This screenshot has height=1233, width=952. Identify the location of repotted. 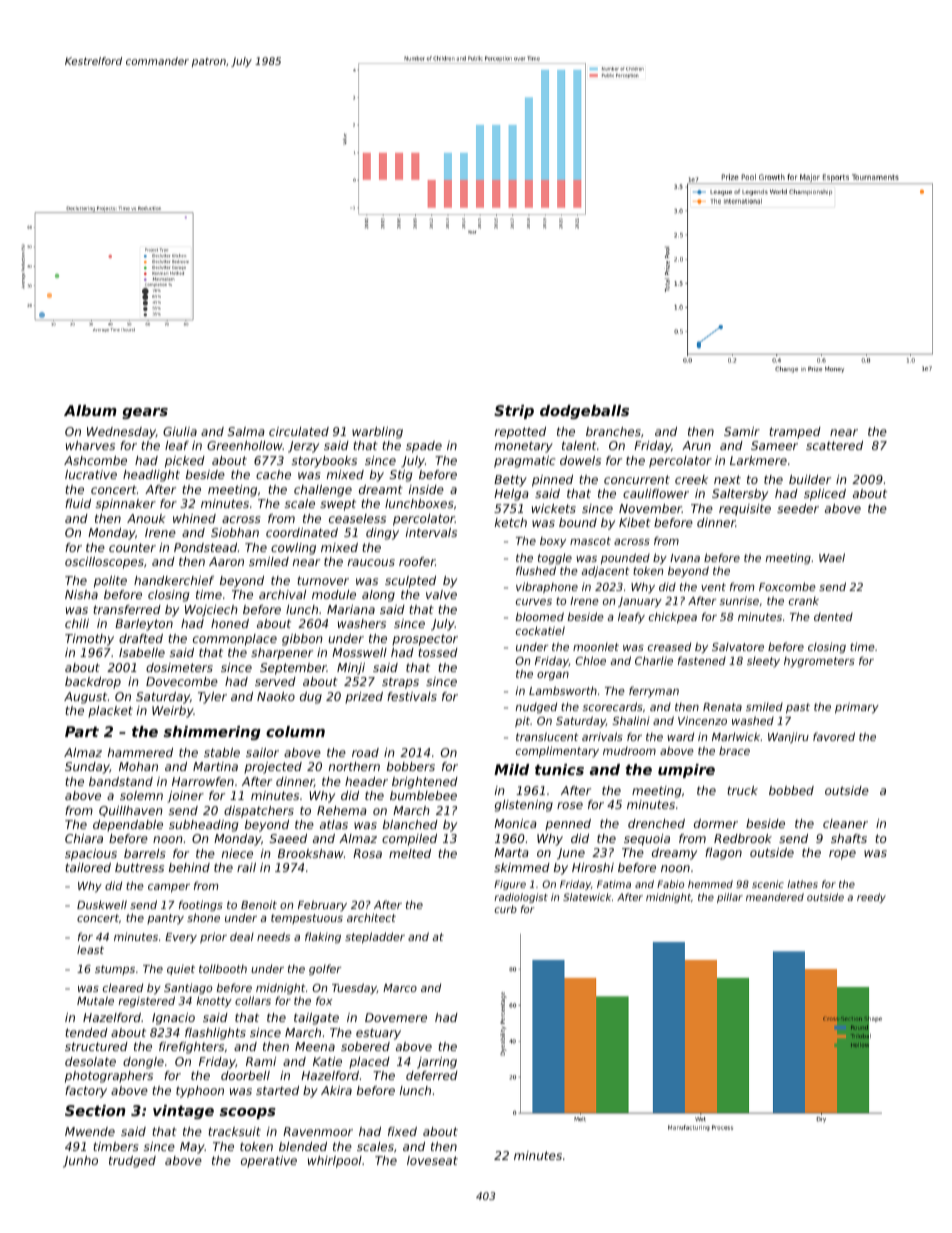
(520, 433).
